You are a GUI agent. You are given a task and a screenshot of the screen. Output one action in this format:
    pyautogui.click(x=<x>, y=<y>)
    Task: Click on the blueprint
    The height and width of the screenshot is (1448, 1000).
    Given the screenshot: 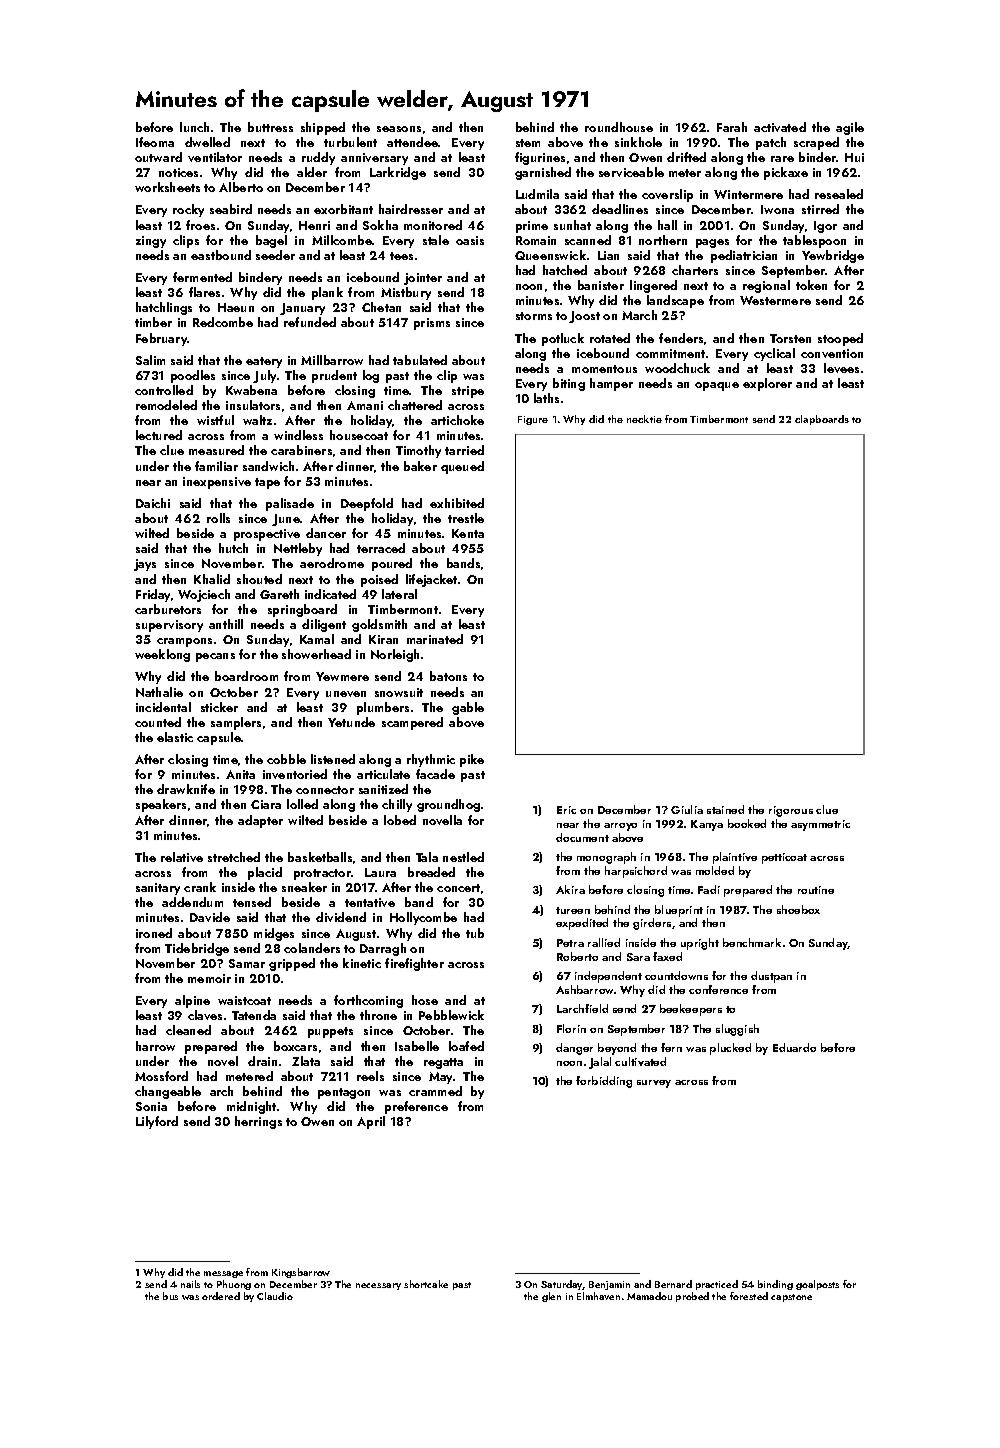 What is the action you would take?
    pyautogui.click(x=679, y=911)
